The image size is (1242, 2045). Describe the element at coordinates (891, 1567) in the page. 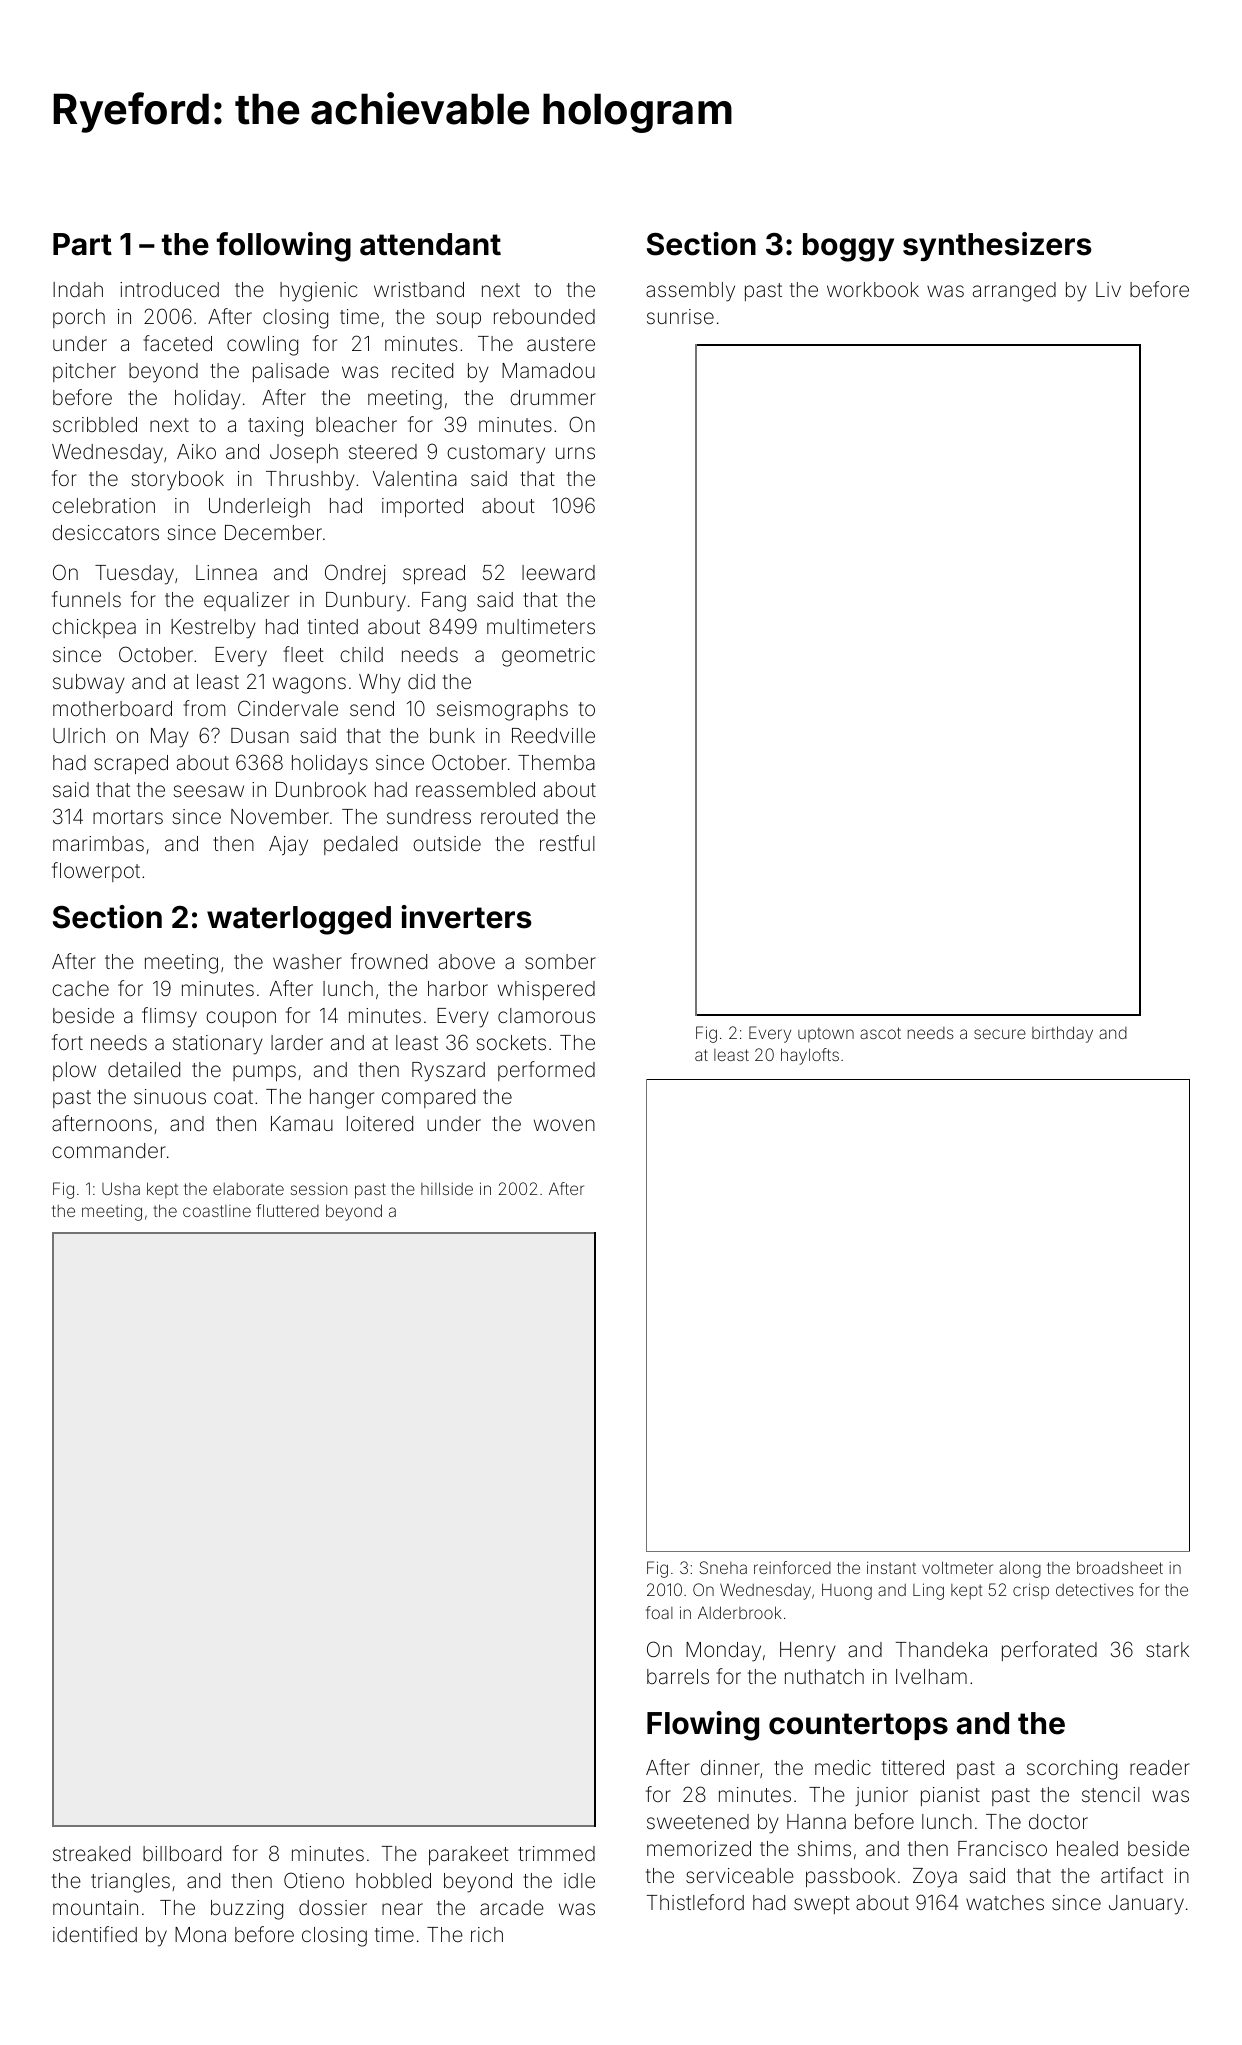

I see `instant` at that location.
